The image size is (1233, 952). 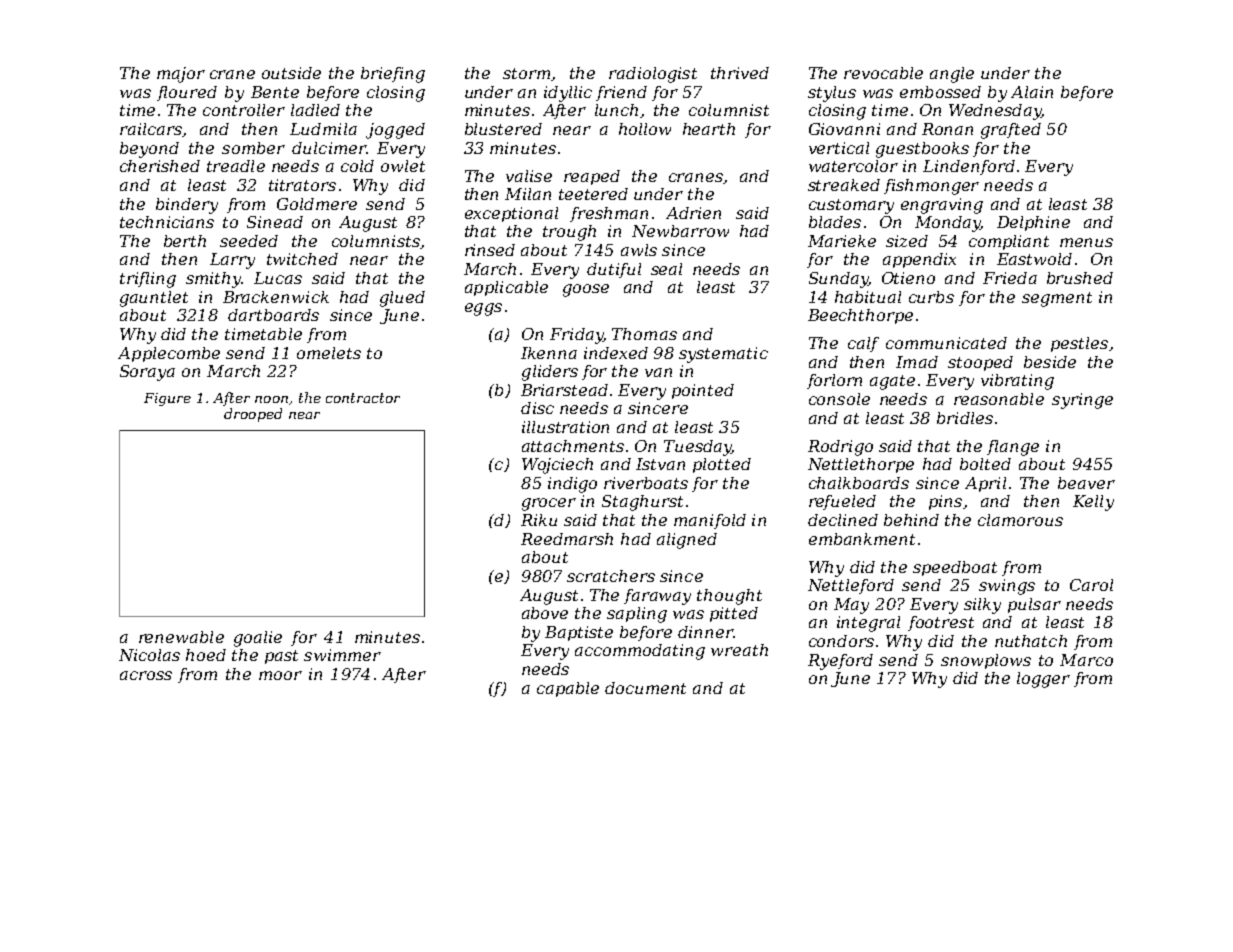 I want to click on guestbooks, so click(x=922, y=150).
